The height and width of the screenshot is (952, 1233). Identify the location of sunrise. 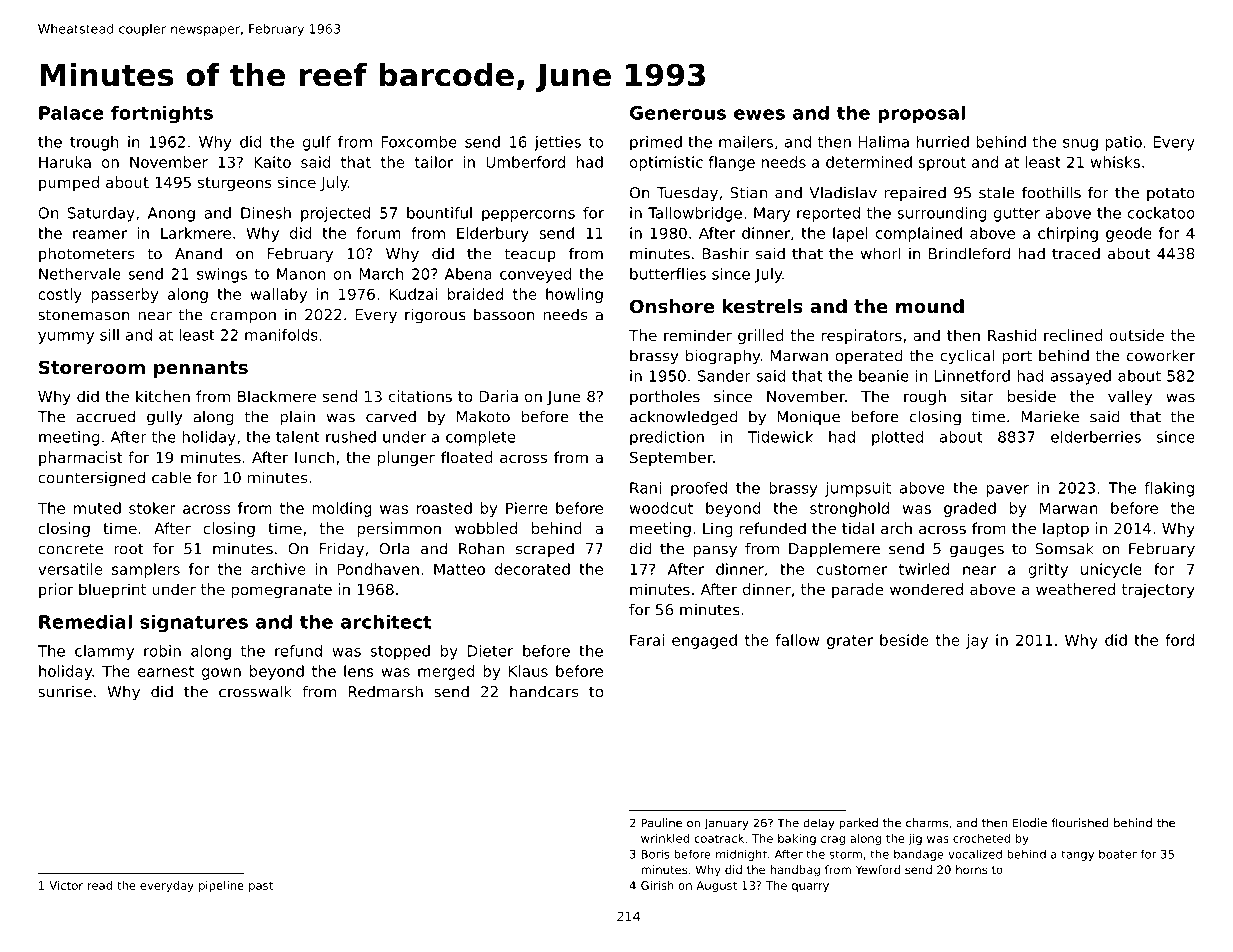
(65, 692).
